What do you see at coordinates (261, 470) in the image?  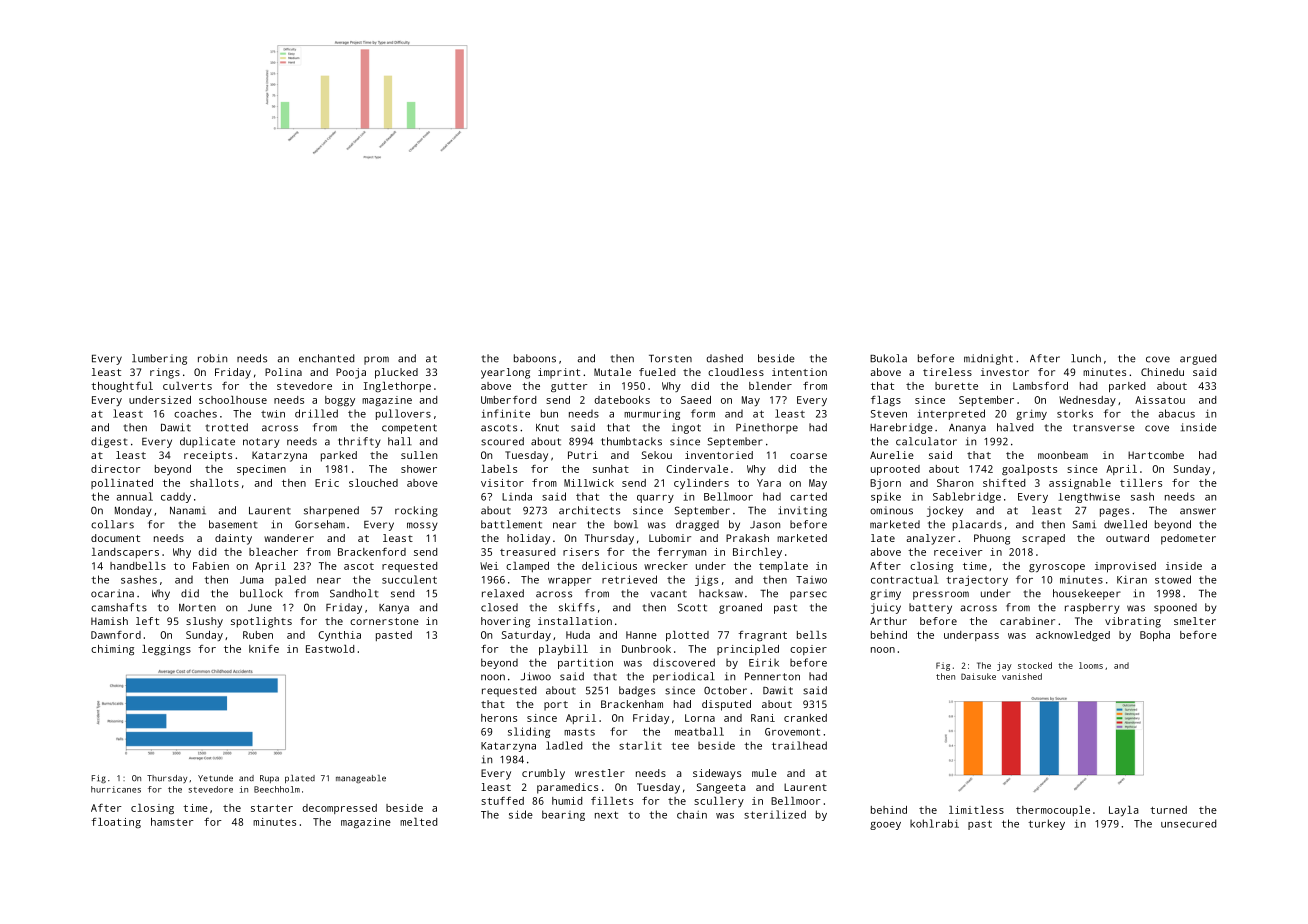 I see `specimen` at bounding box center [261, 470].
